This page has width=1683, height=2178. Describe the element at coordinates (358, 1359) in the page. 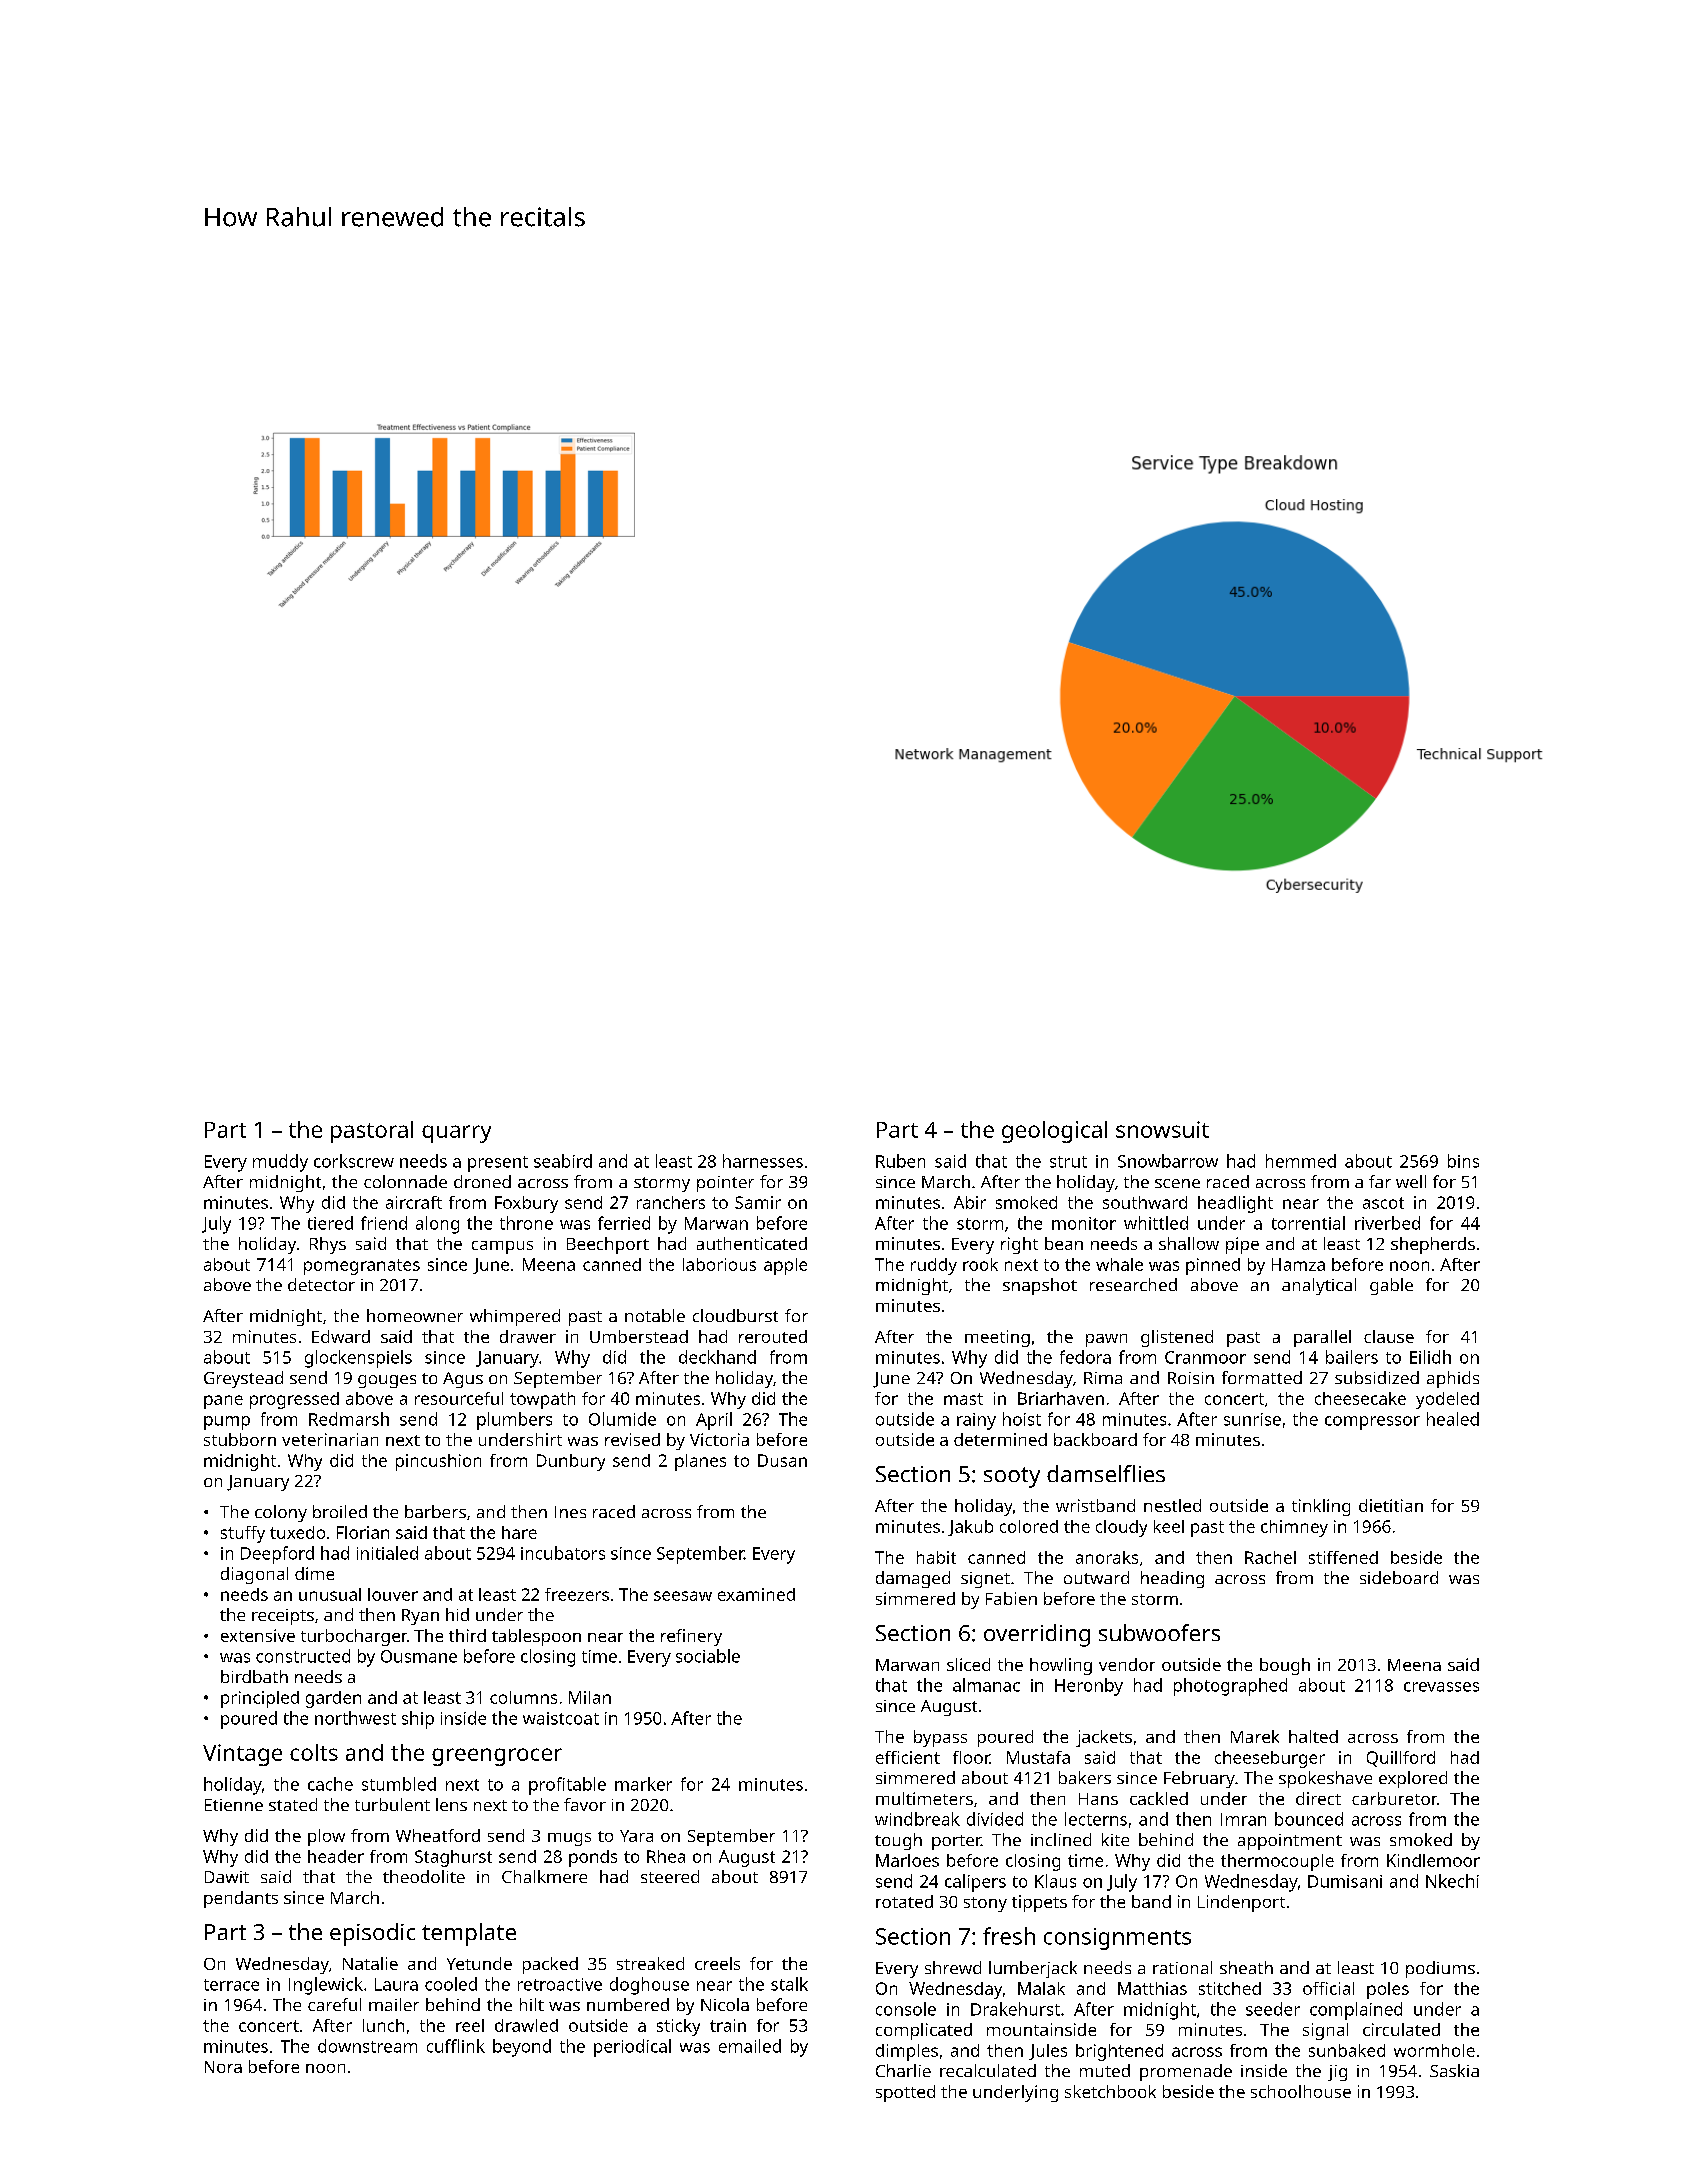

I see `glockenspiels` at that location.
